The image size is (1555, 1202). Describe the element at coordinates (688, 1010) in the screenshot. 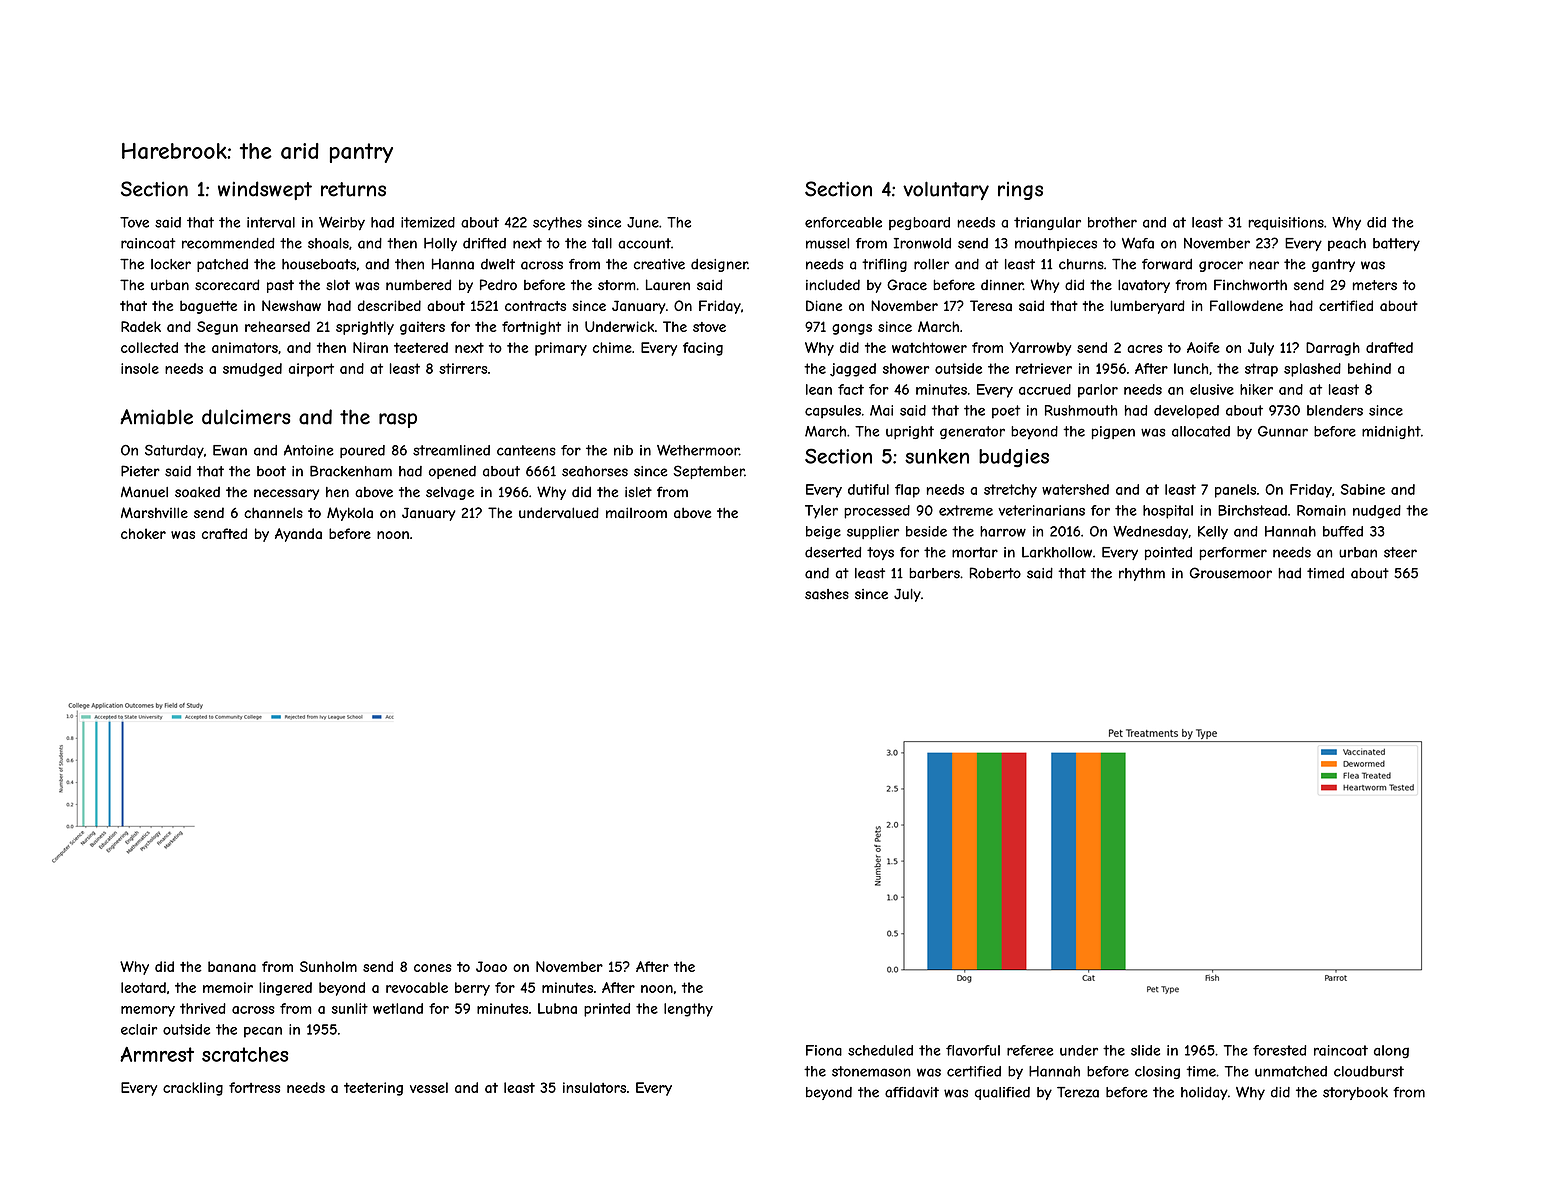

I see `lengthy` at that location.
